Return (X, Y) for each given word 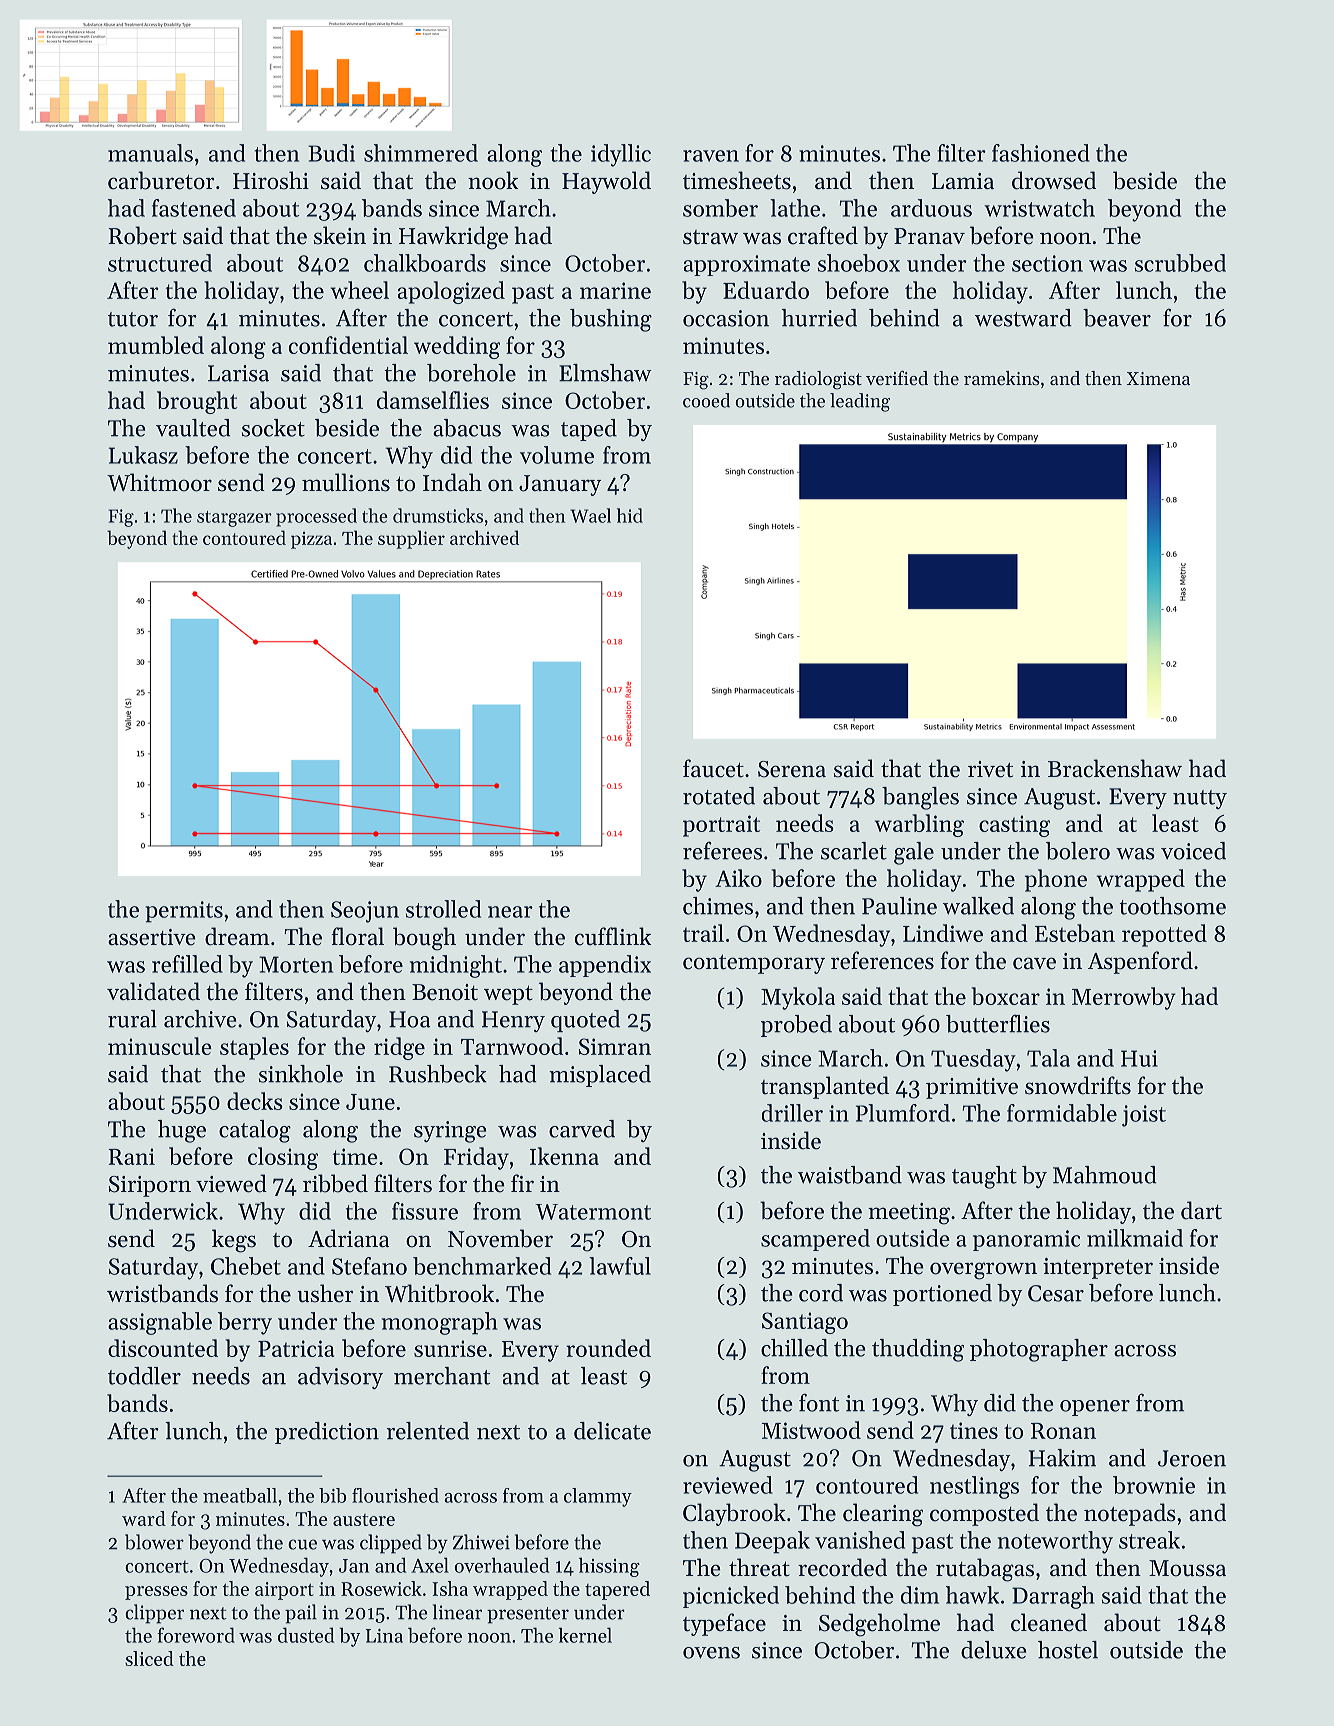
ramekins (1002, 378)
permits (184, 912)
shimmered (421, 153)
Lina (384, 1636)
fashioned (1041, 153)
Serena (792, 769)
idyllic (621, 155)
